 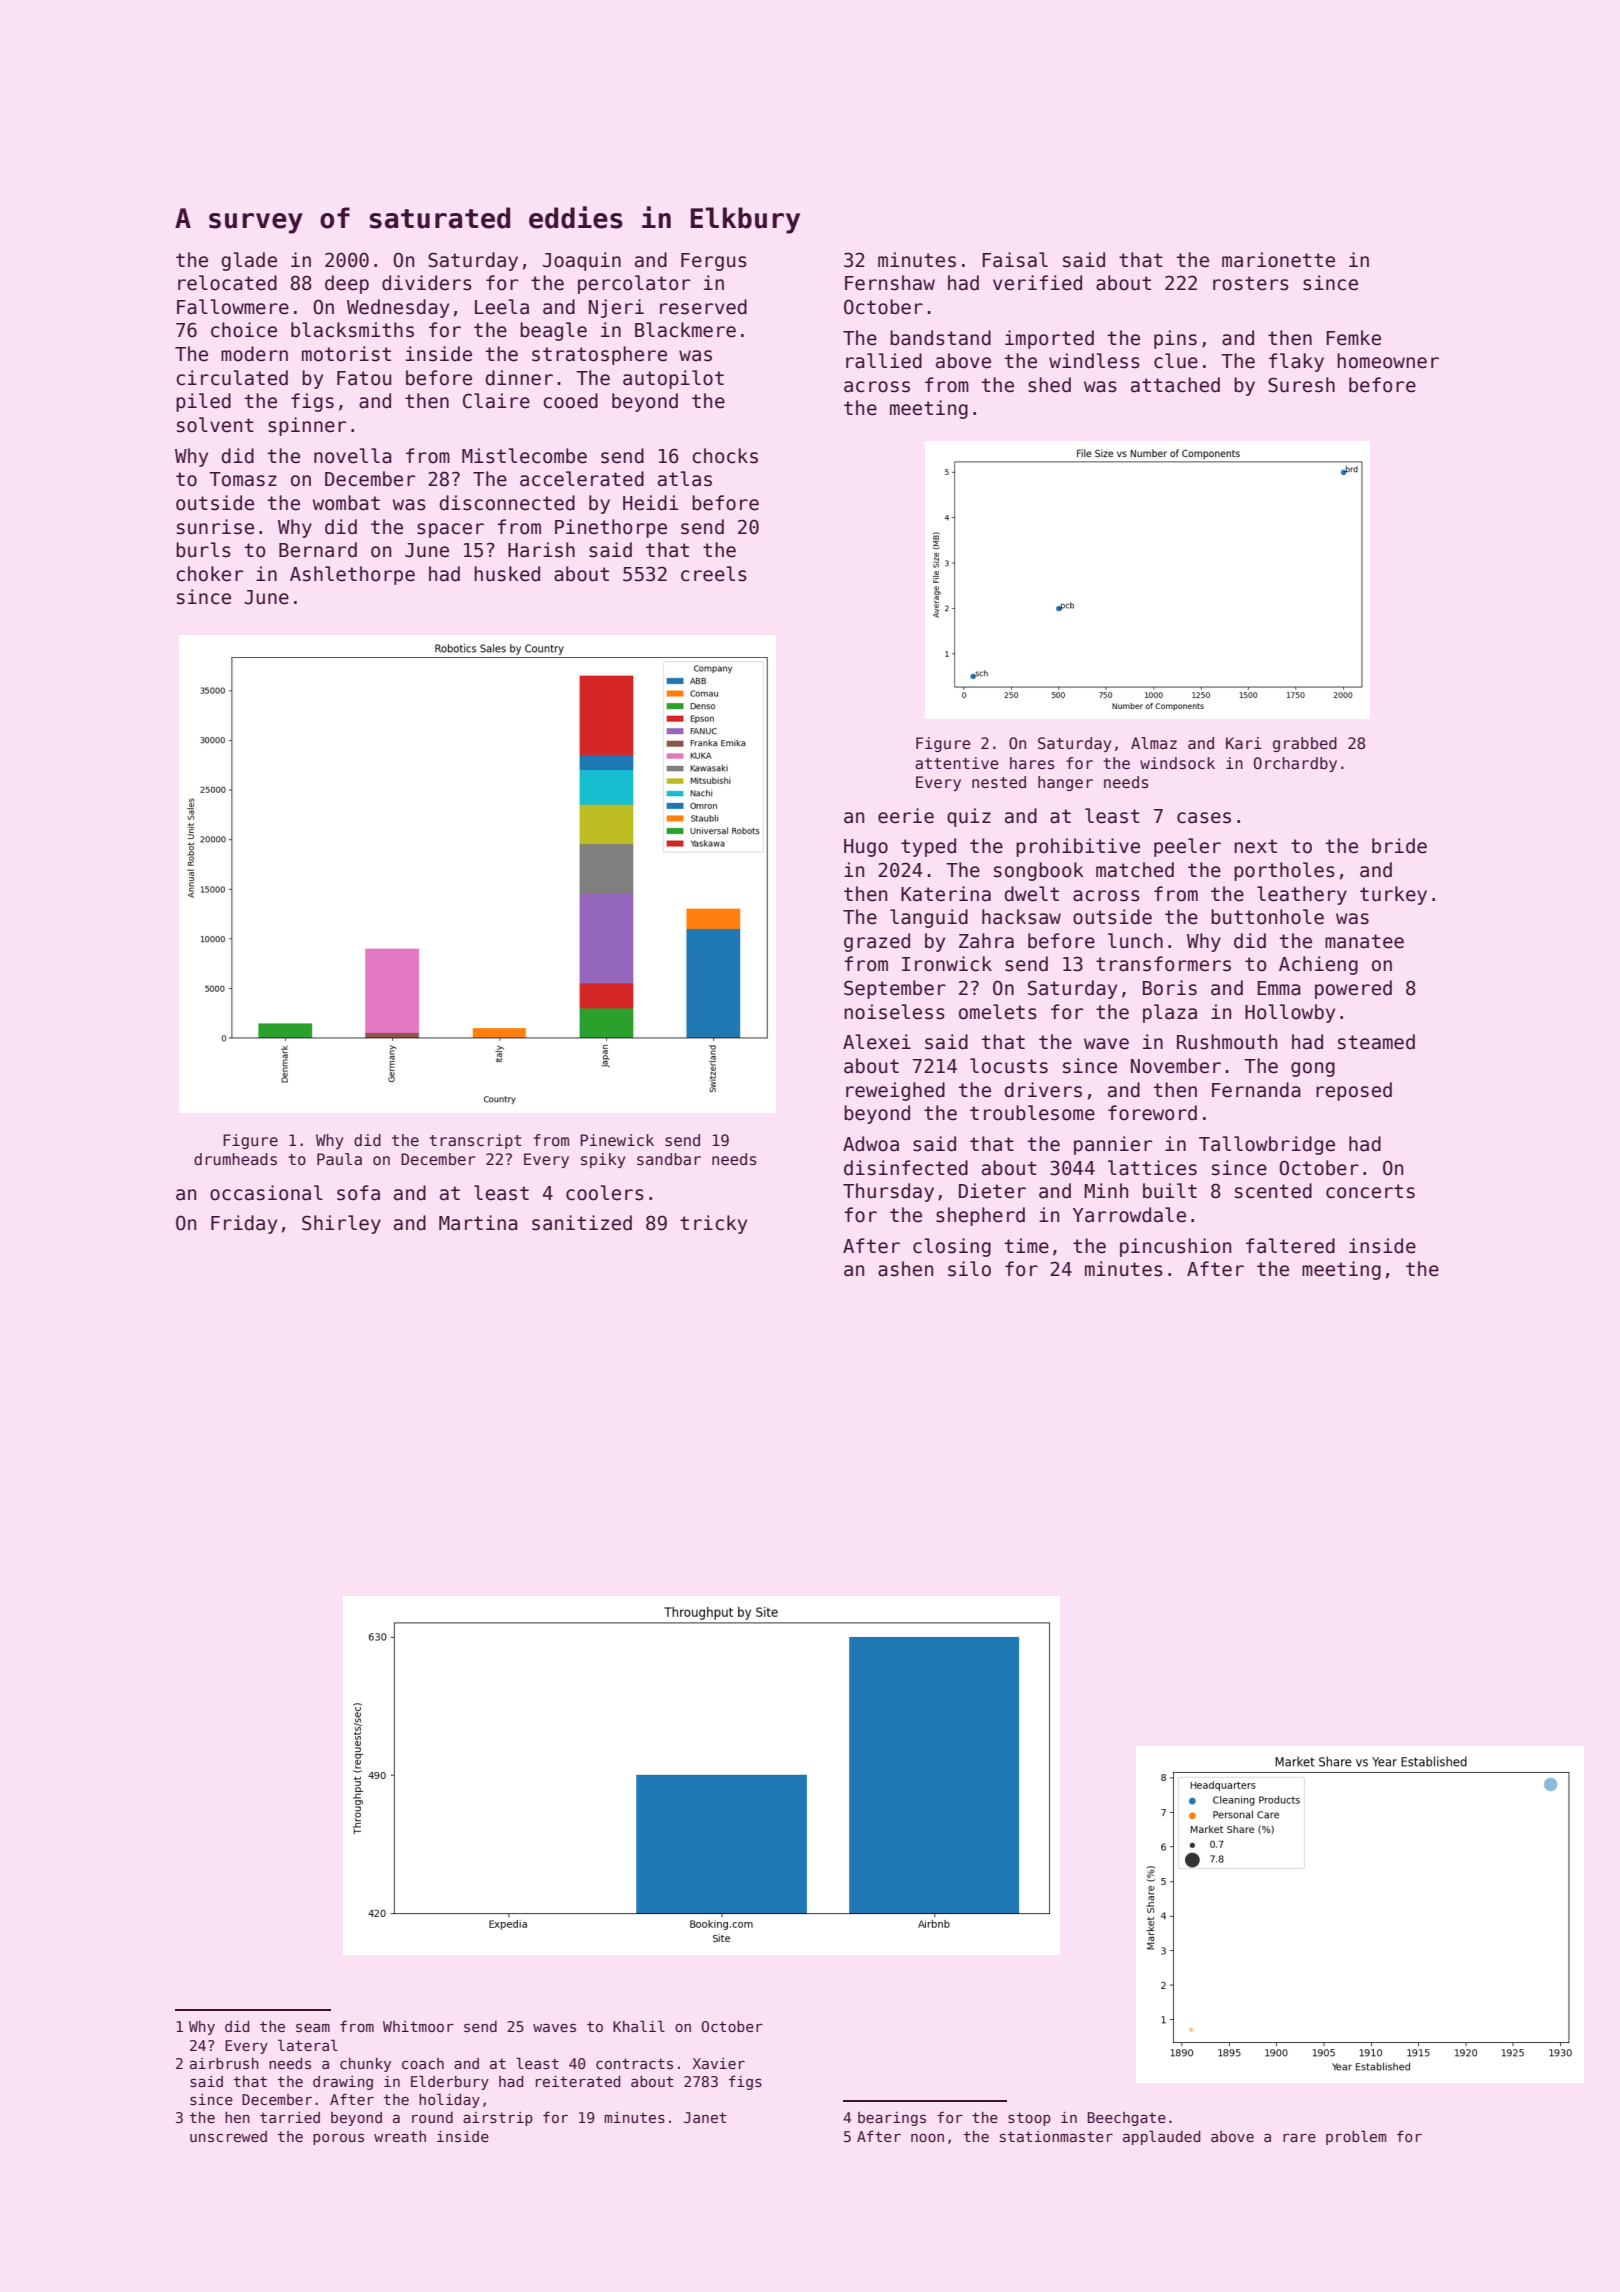 What do you see at coordinates (478, 1223) in the document?
I see `Martina` at bounding box center [478, 1223].
